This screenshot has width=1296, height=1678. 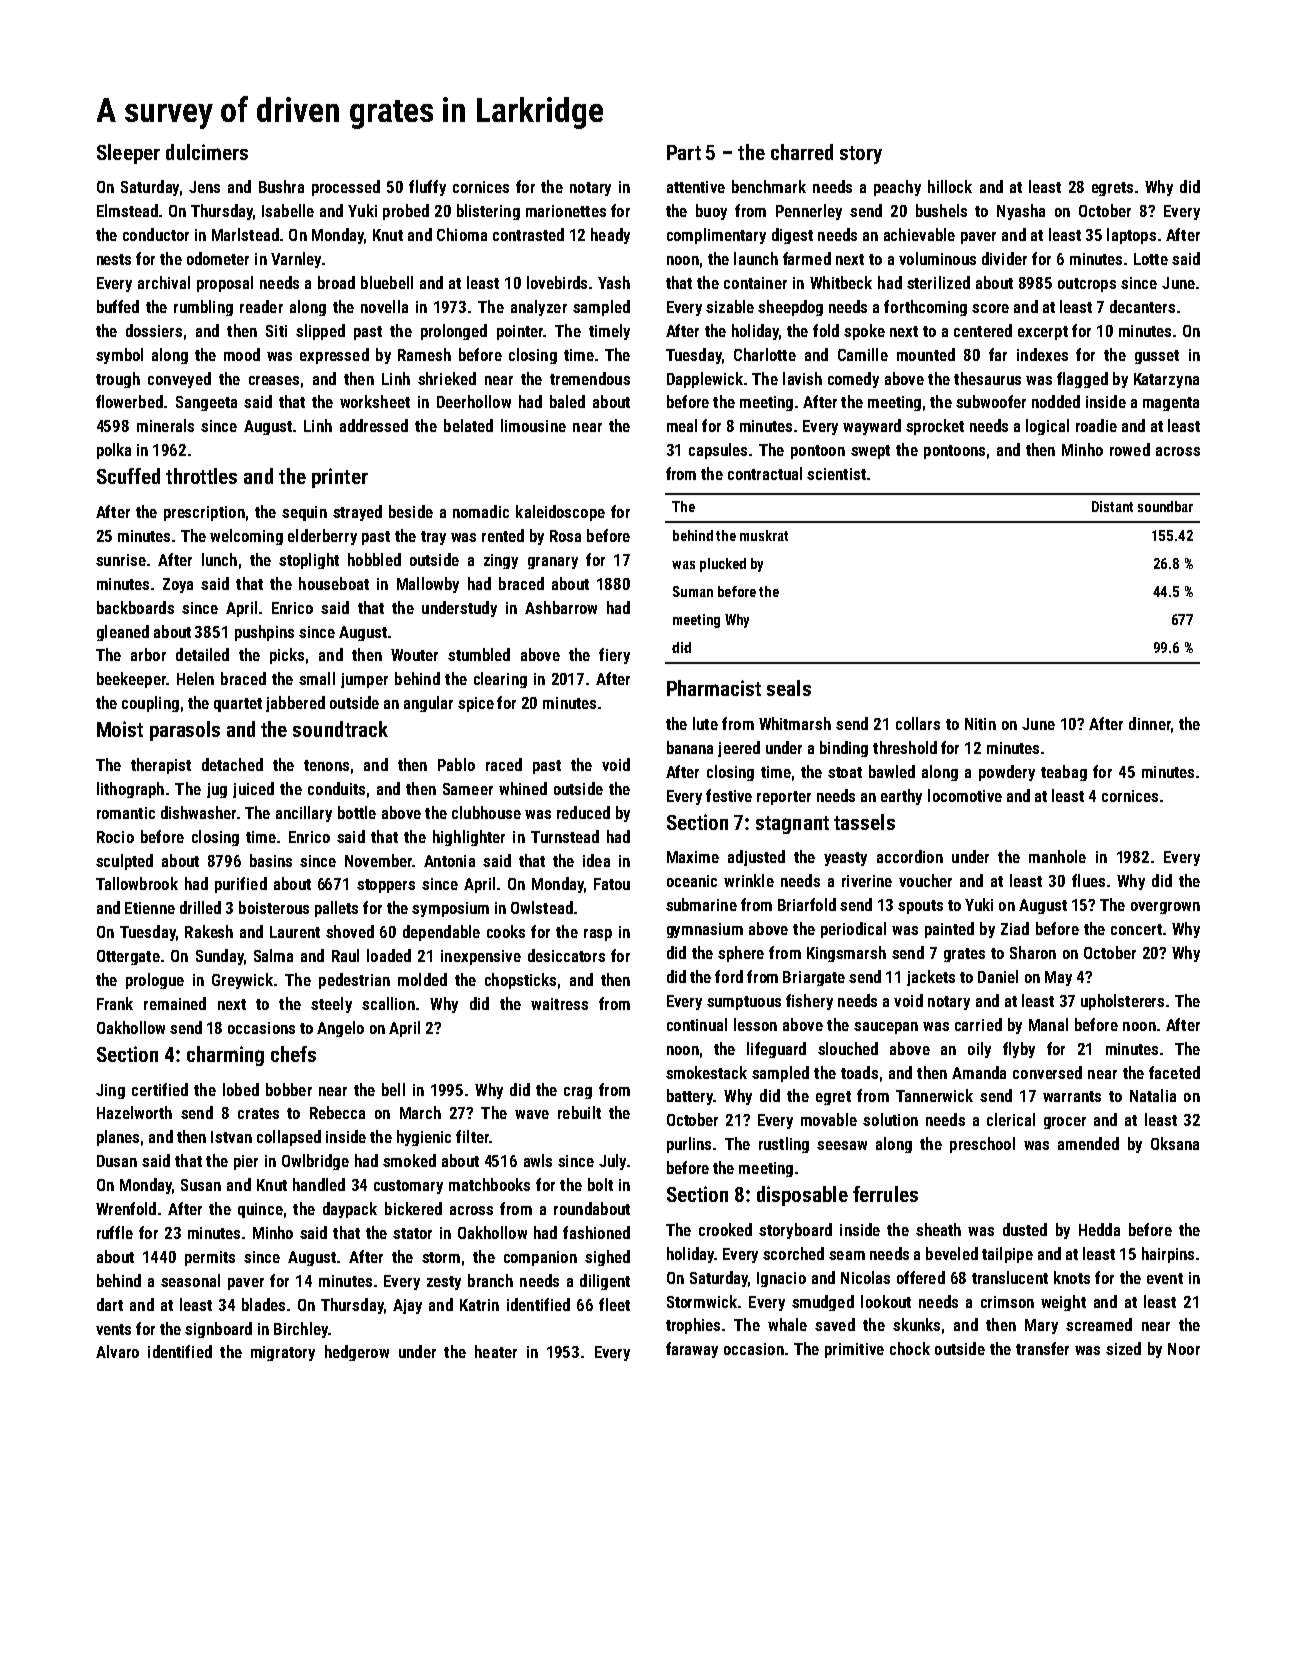 I want to click on heater, so click(x=496, y=1351).
